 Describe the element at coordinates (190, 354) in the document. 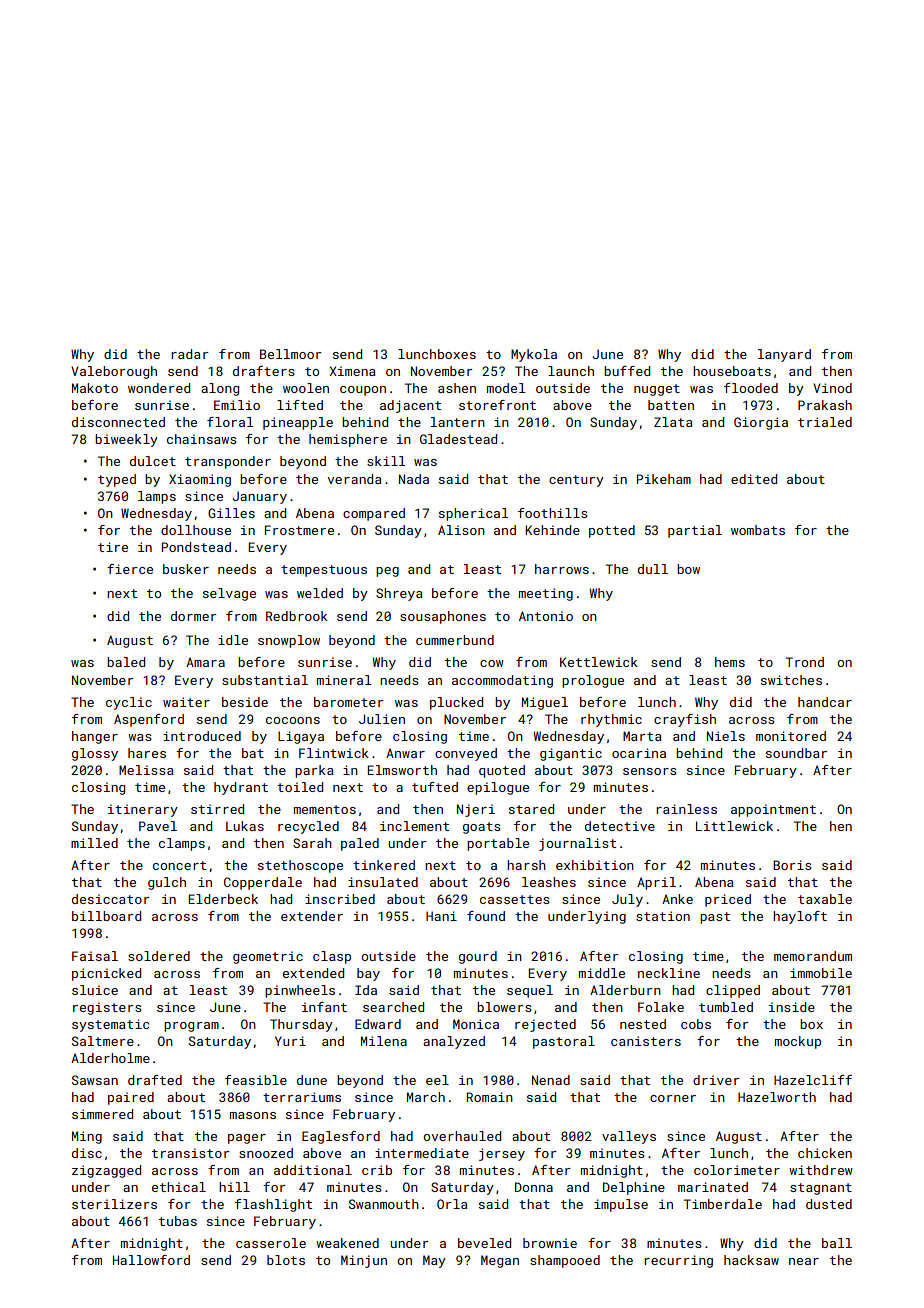

I see `radar` at that location.
